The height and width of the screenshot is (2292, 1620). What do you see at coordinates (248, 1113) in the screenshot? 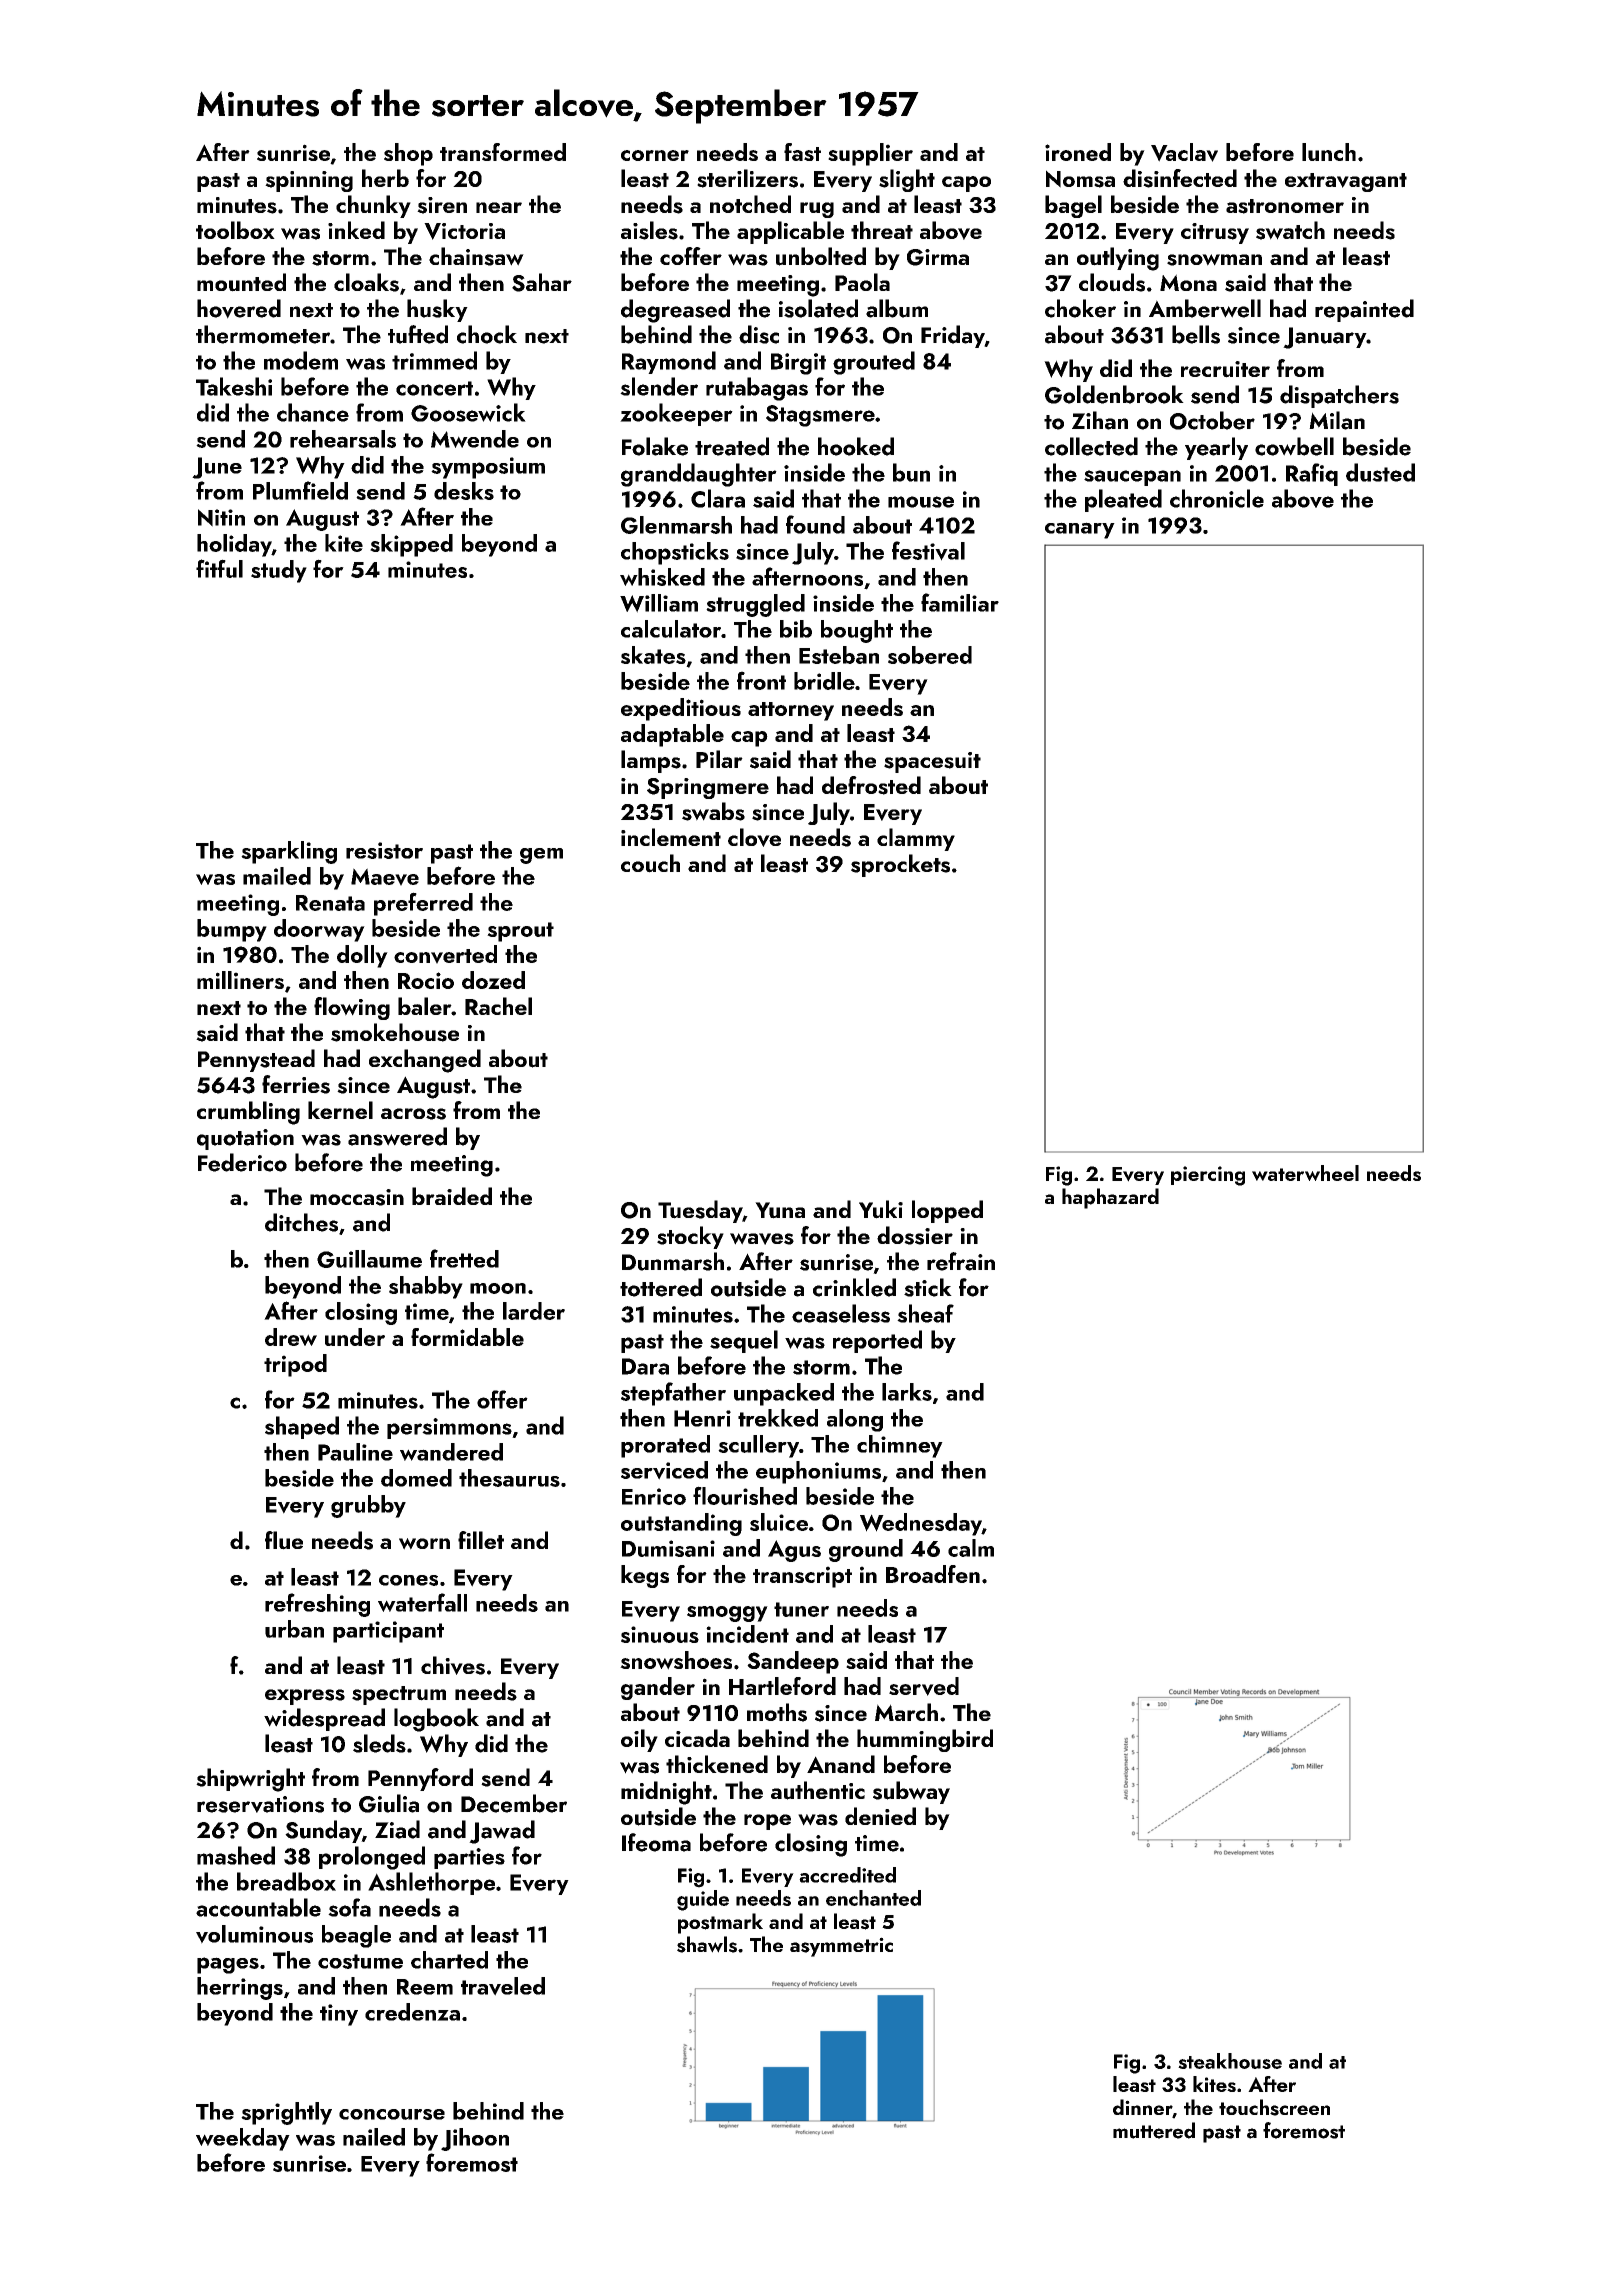
I see `crumbling` at bounding box center [248, 1113].
